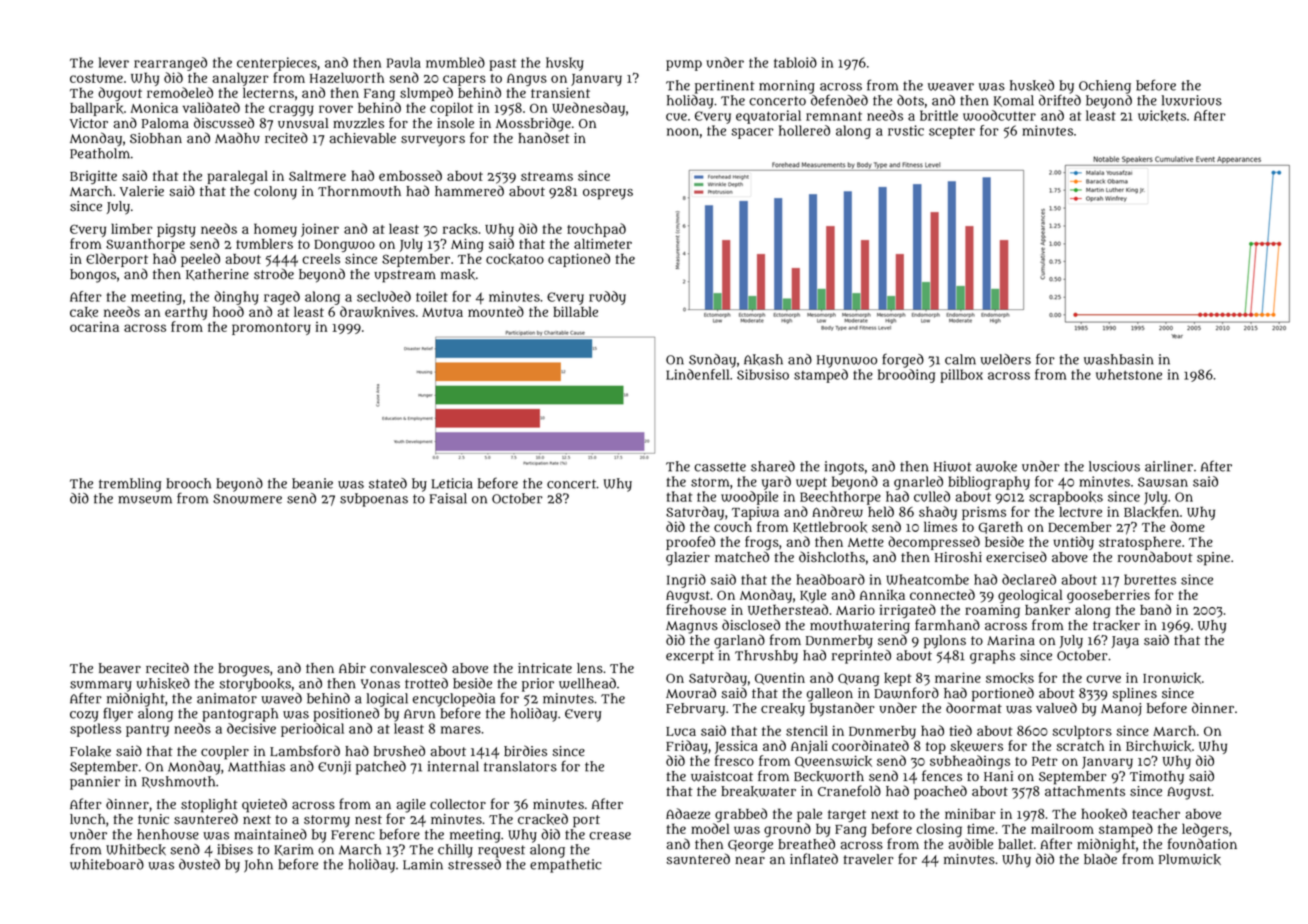  Describe the element at coordinates (94, 327) in the screenshot. I see `ocarina` at that location.
